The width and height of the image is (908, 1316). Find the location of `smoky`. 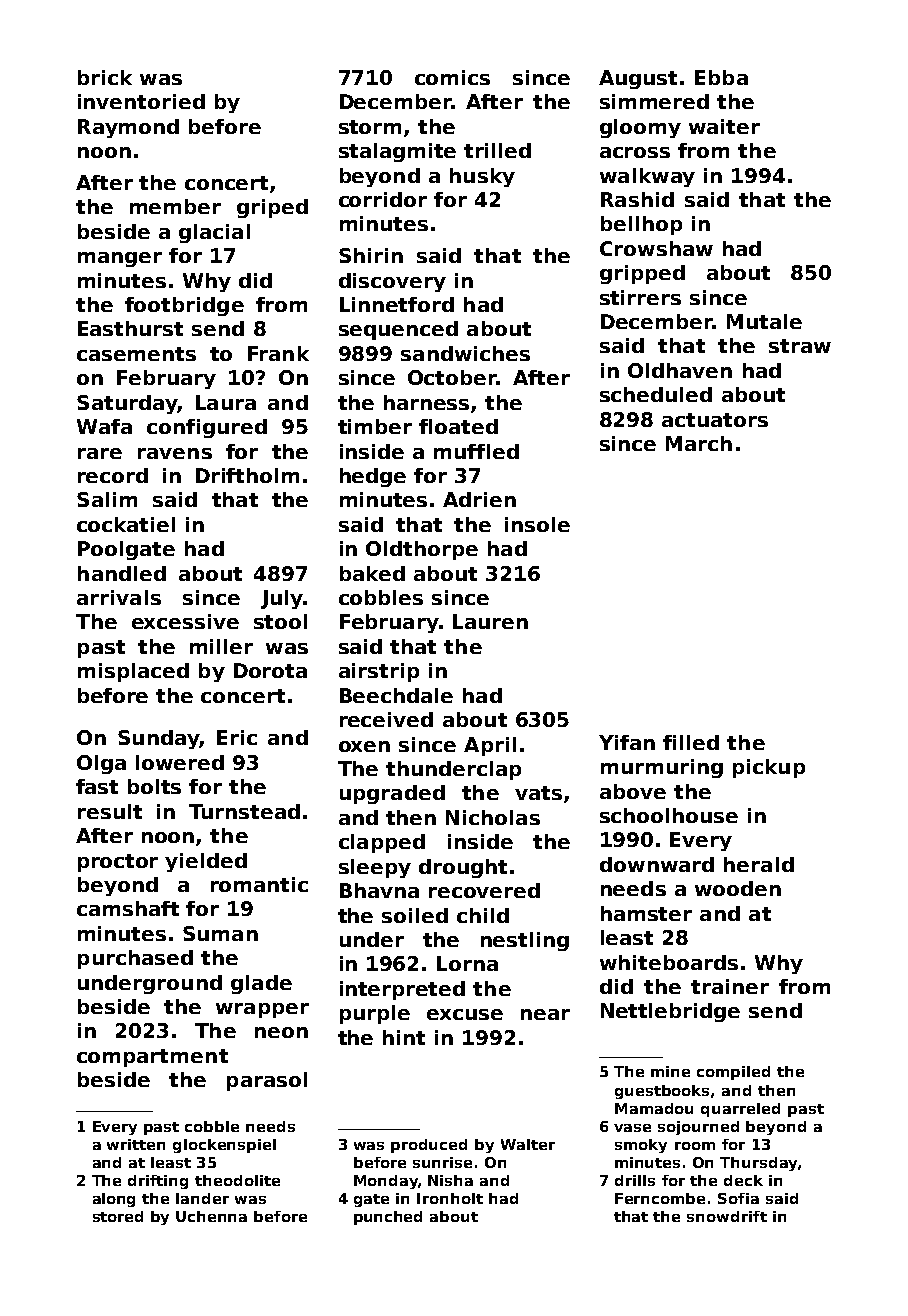

smoky is located at coordinates (641, 1146).
